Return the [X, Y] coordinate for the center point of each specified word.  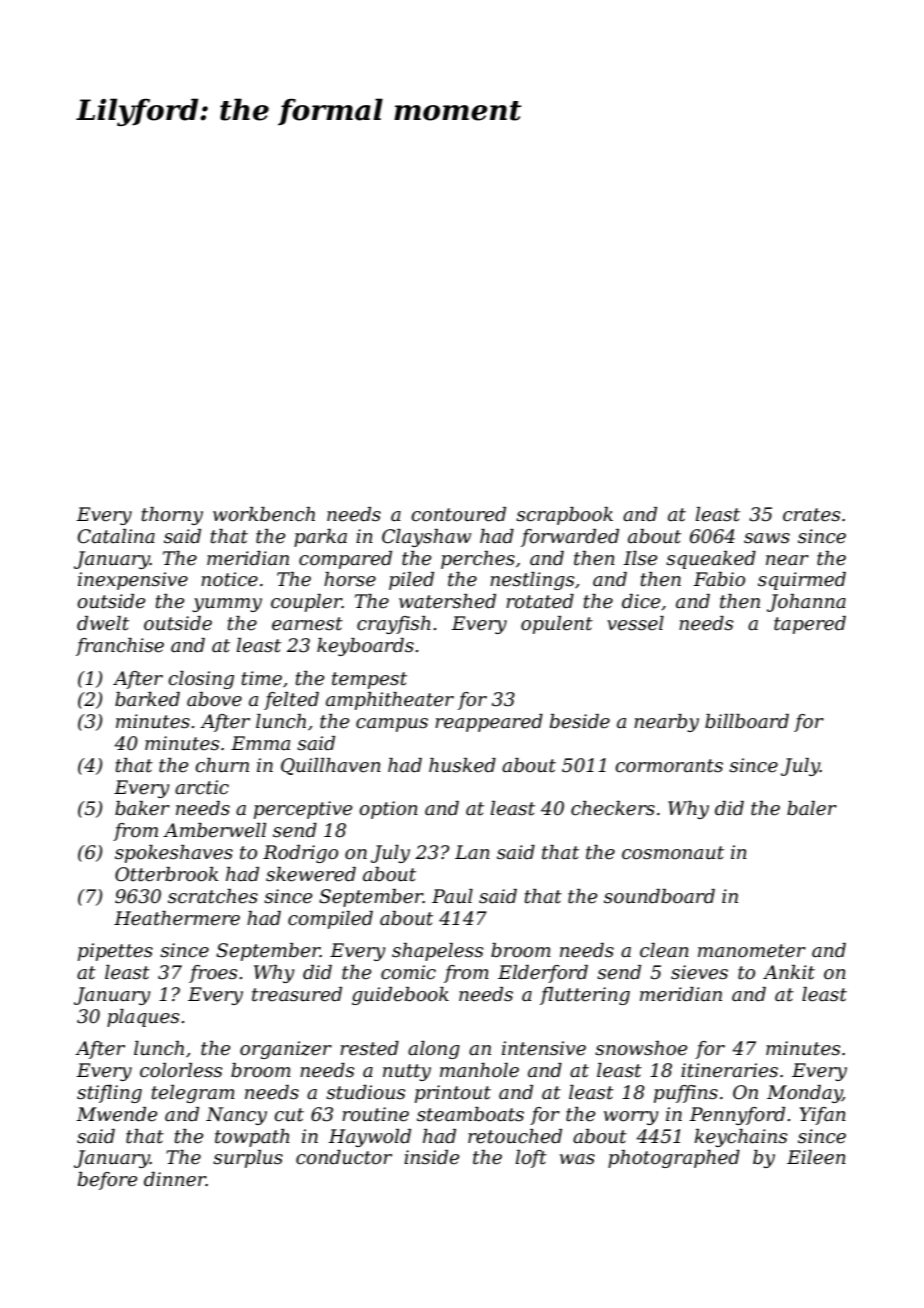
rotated [540, 601]
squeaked [711, 560]
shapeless [437, 952]
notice [229, 579]
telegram [193, 1094]
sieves [699, 972]
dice [641, 601]
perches [478, 560]
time [262, 678]
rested [369, 1048]
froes [213, 974]
